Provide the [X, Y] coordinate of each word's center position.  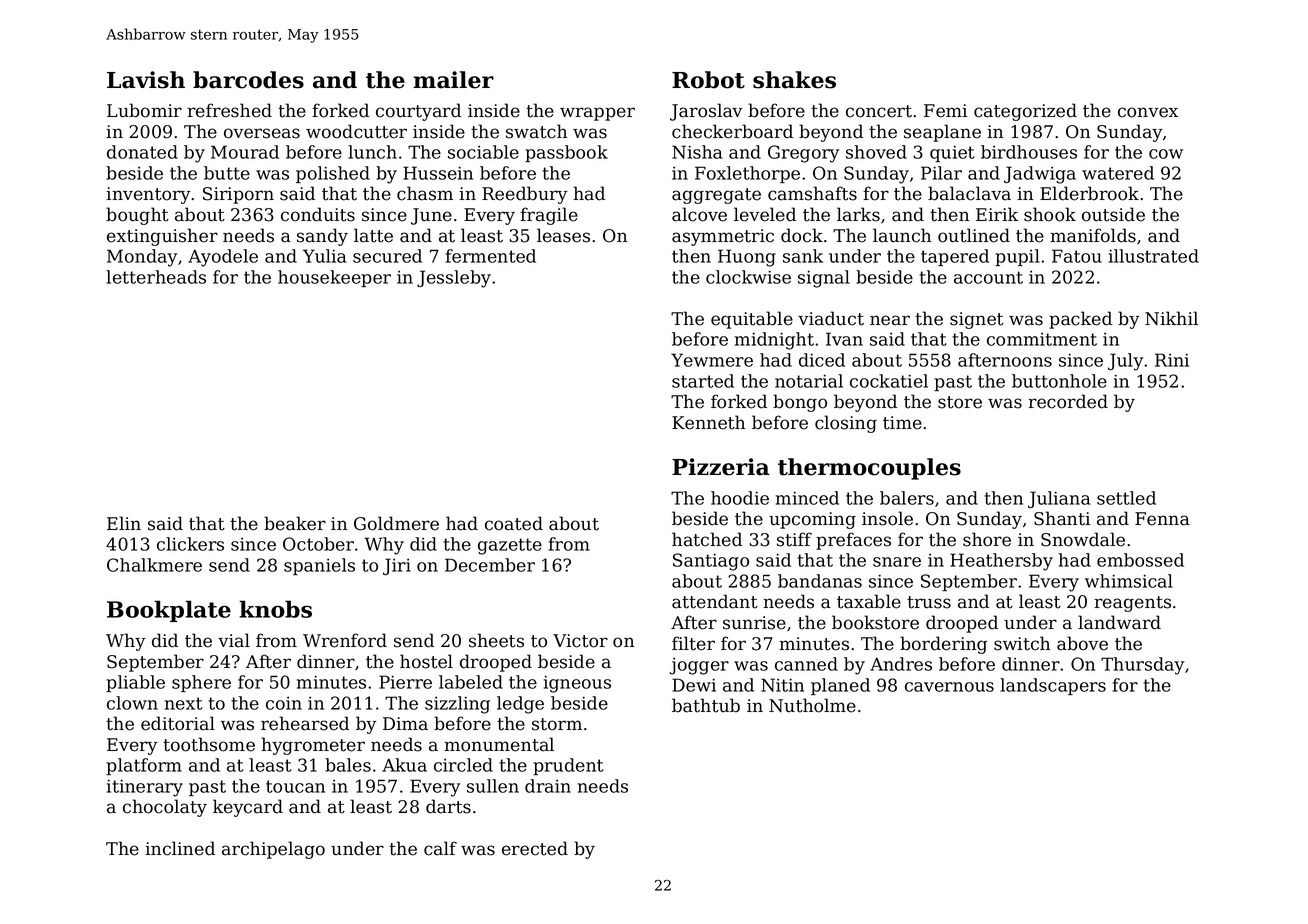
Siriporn [238, 195]
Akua [404, 765]
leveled [765, 214]
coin [284, 703]
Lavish [146, 80]
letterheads [156, 277]
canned [806, 664]
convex [1148, 112]
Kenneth [708, 422]
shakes [794, 80]
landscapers [1053, 686]
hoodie [740, 498]
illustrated [1154, 256]
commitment [1042, 339]
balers [907, 498]
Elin [124, 523]
